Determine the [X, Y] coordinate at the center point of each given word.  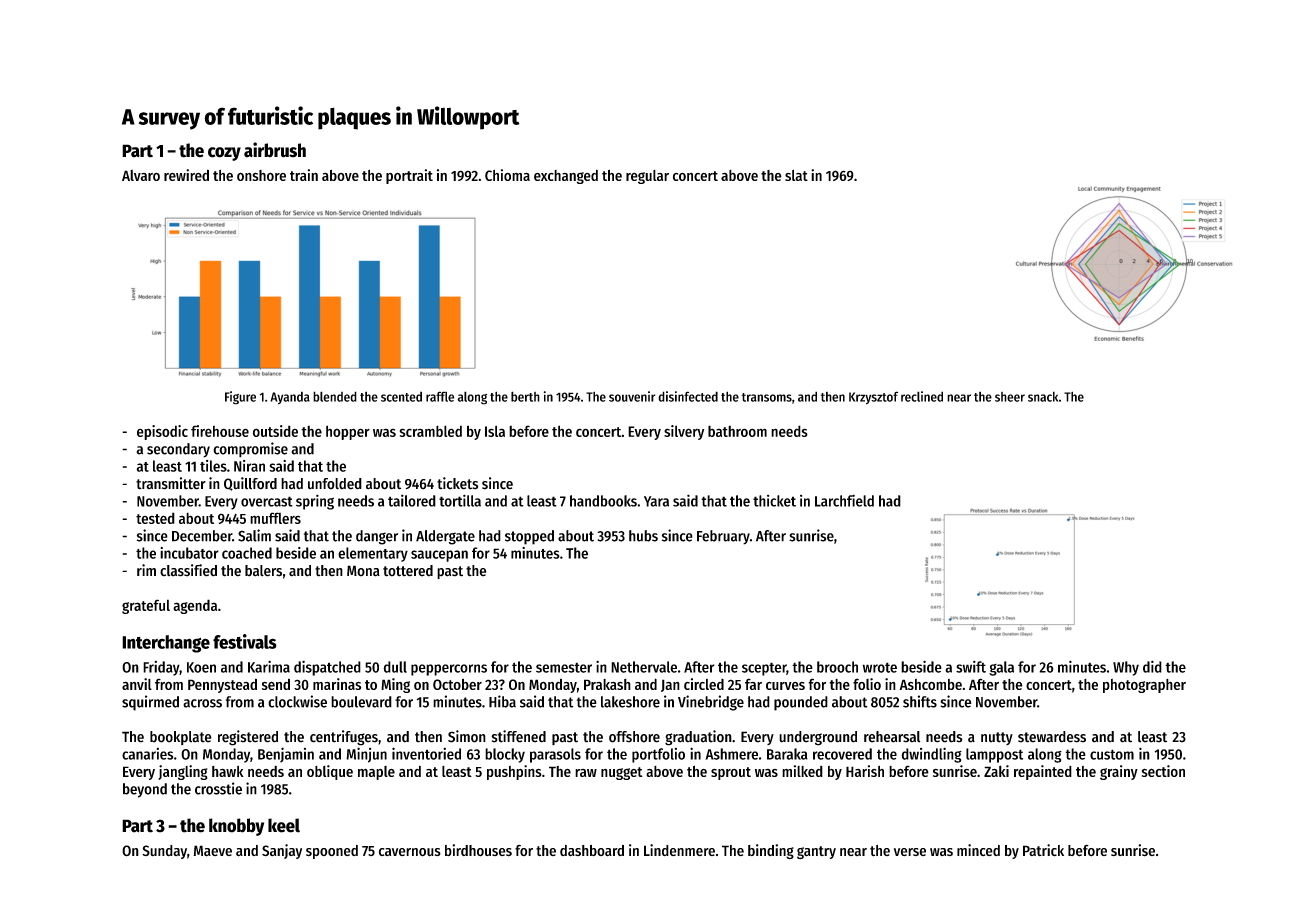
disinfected [688, 396]
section [1163, 771]
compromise [250, 450]
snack [1043, 396]
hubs [643, 536]
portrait [409, 176]
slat [796, 175]
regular [647, 177]
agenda [195, 606]
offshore [634, 737]
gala [1001, 668]
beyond [145, 790]
